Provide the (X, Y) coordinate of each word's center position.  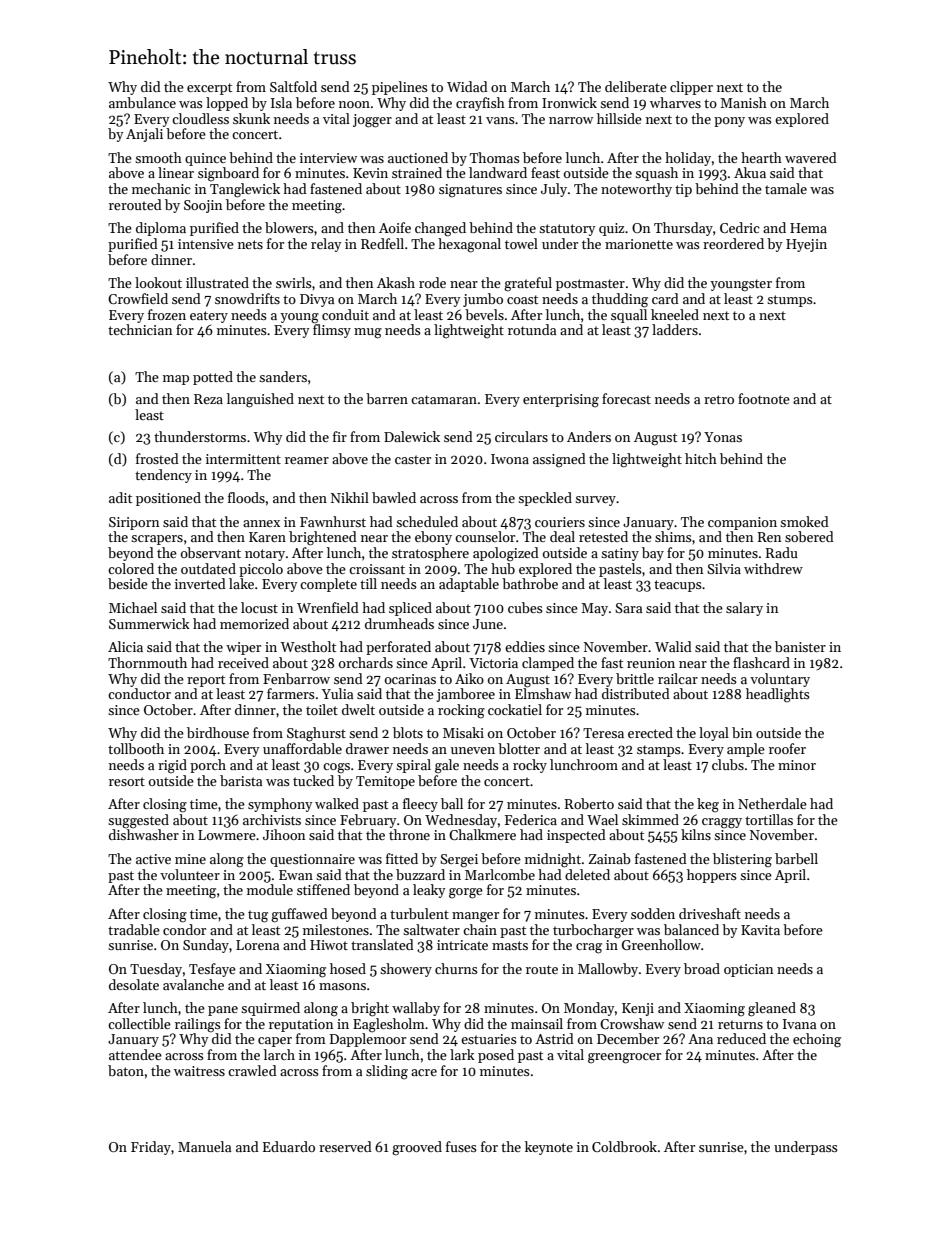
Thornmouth (147, 662)
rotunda (532, 329)
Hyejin (806, 245)
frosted (157, 458)
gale (447, 766)
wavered (811, 157)
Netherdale (772, 803)
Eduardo (289, 1146)
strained (417, 172)
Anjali (144, 135)
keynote (549, 1148)
